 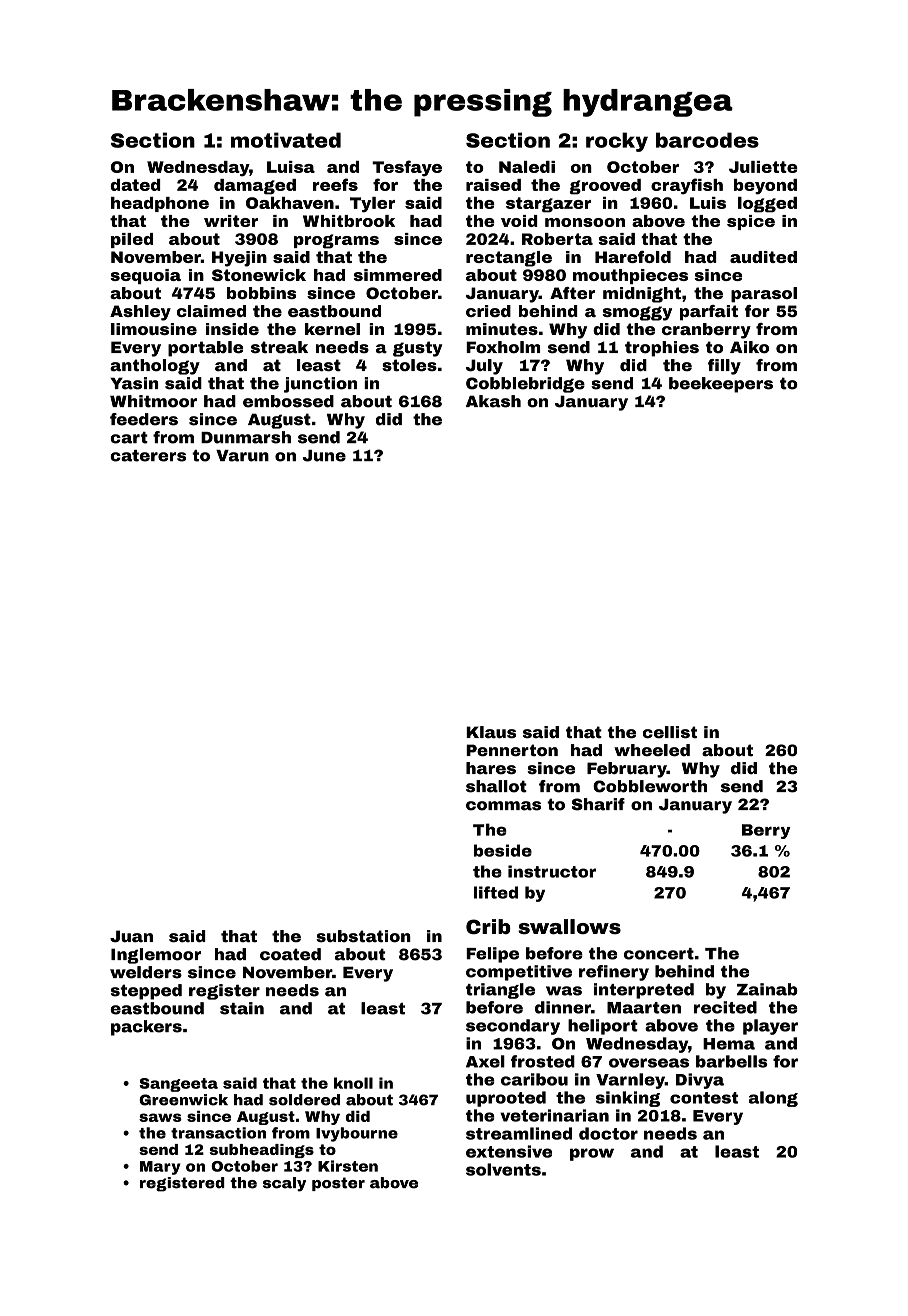 What do you see at coordinates (503, 1169) in the screenshot?
I see `solvents` at bounding box center [503, 1169].
